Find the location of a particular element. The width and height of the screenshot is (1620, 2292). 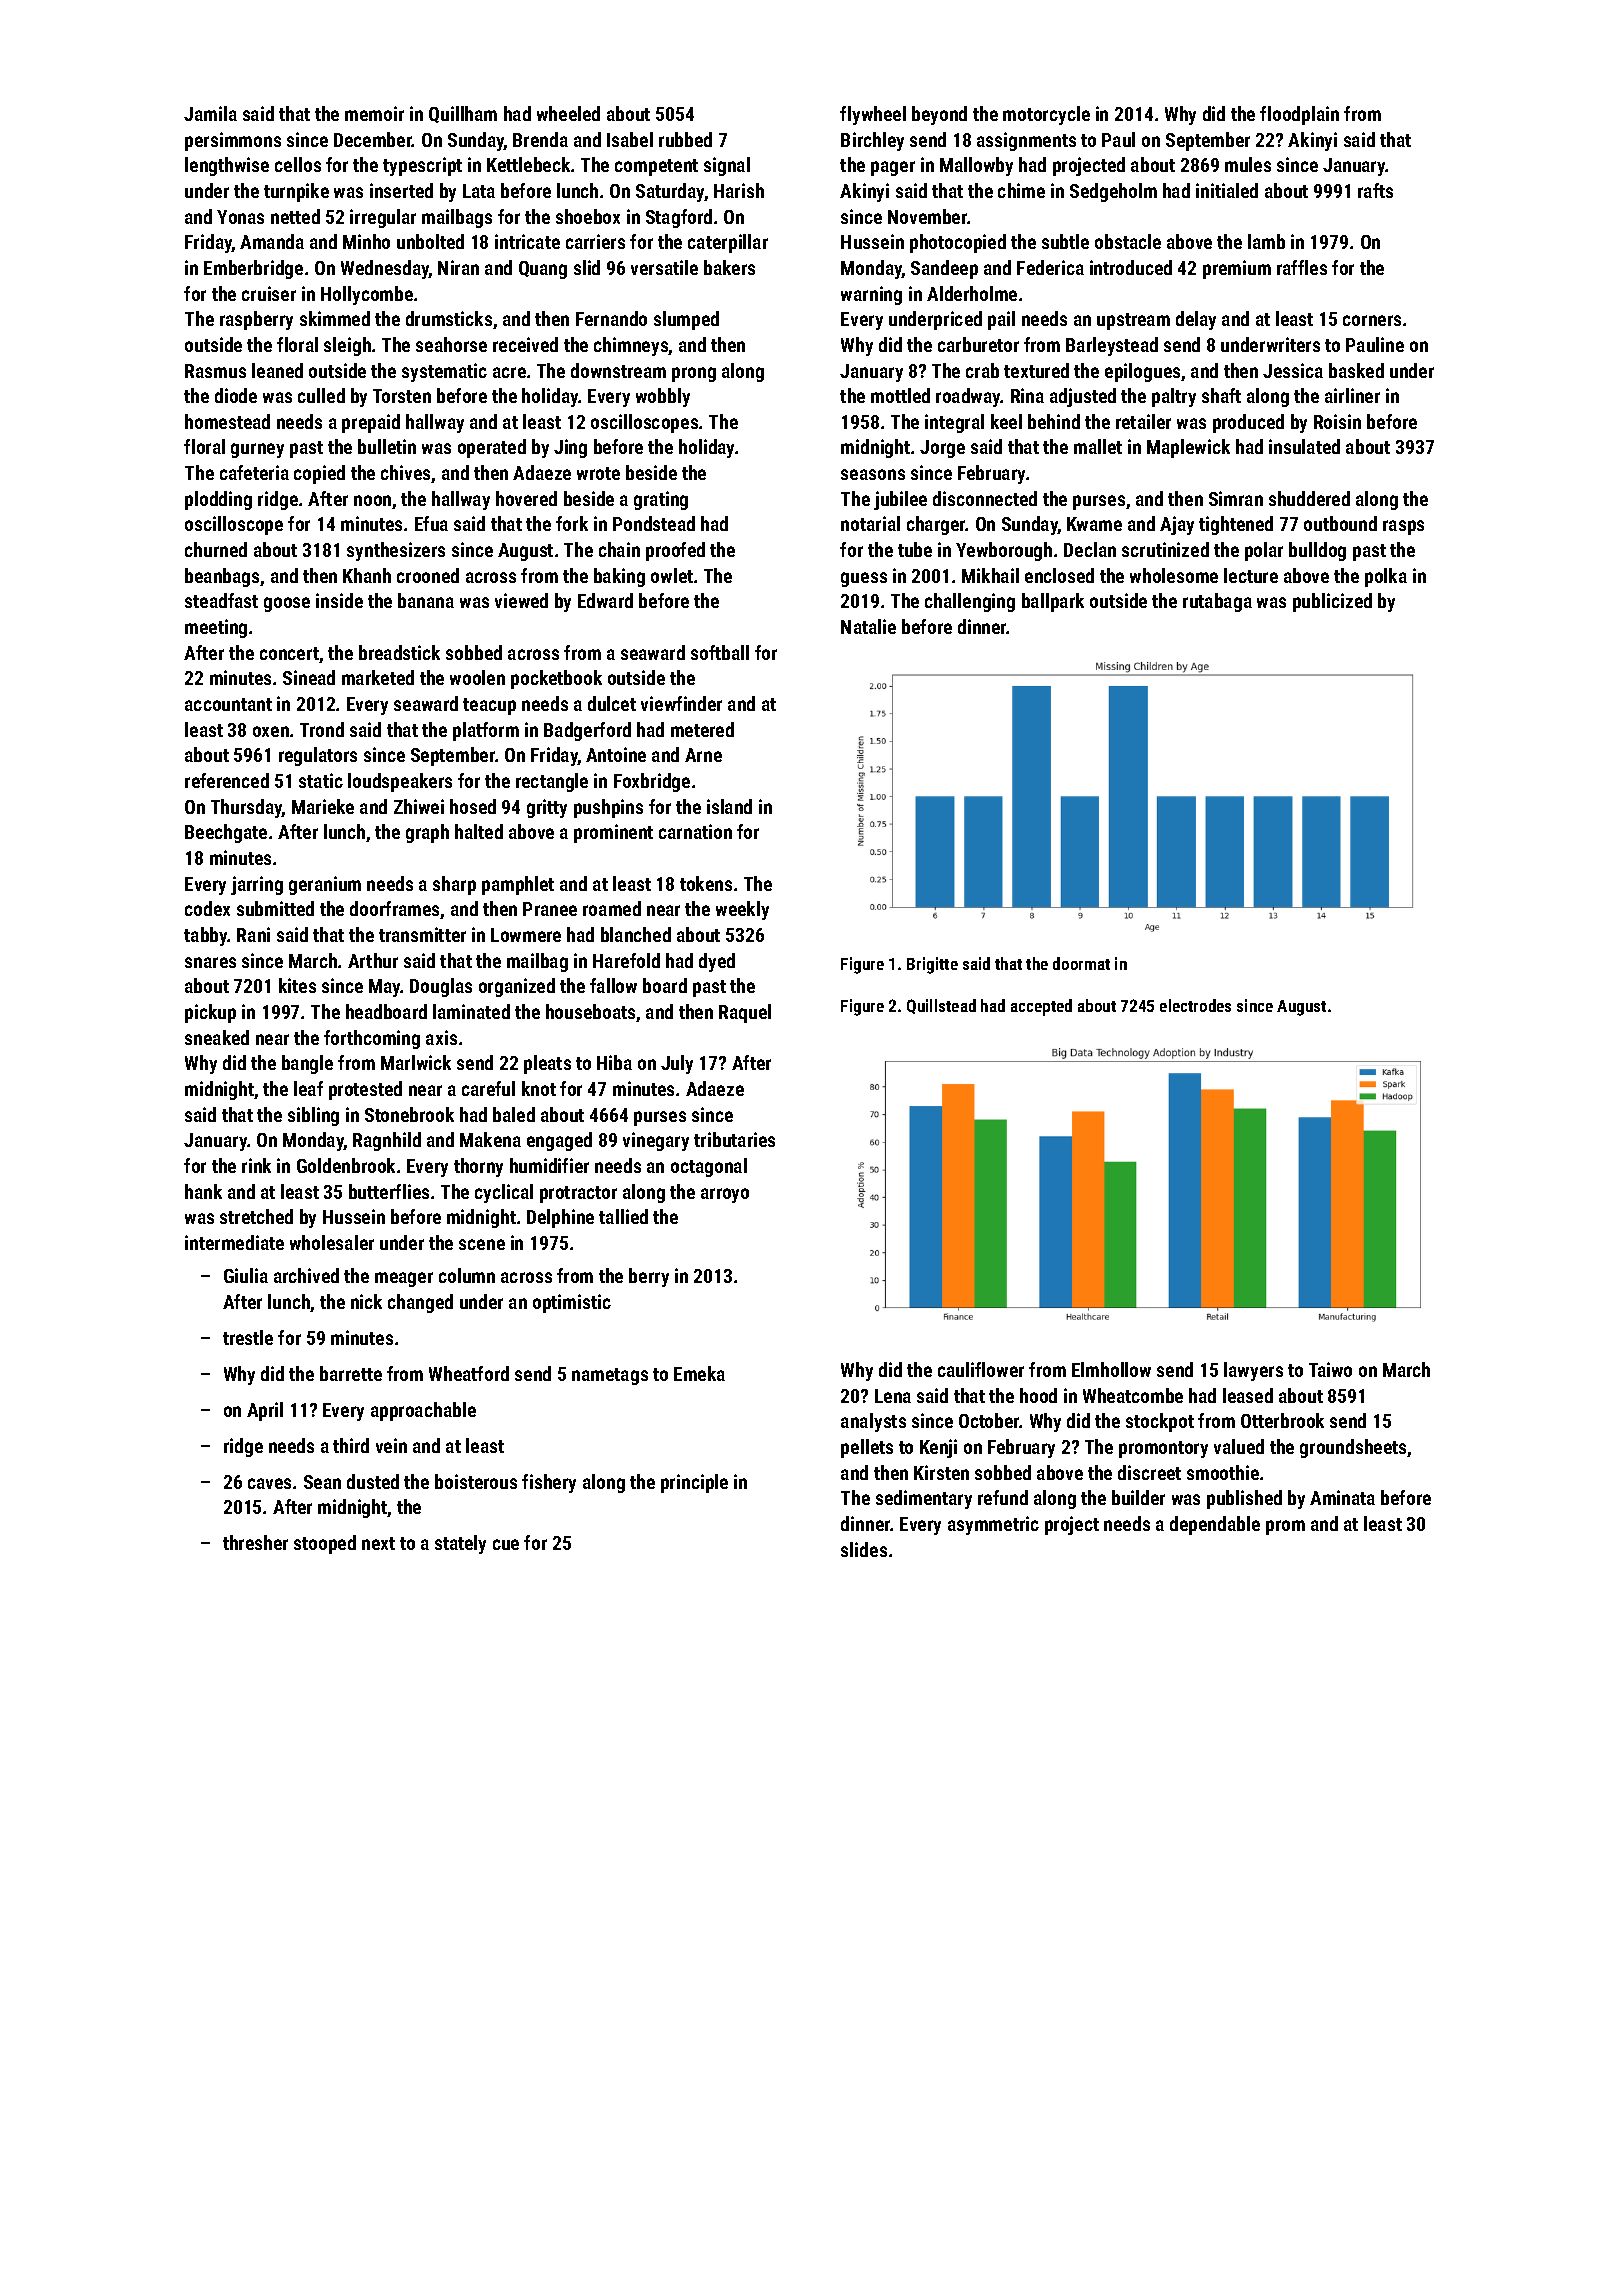

tributaries is located at coordinates (734, 1139).
